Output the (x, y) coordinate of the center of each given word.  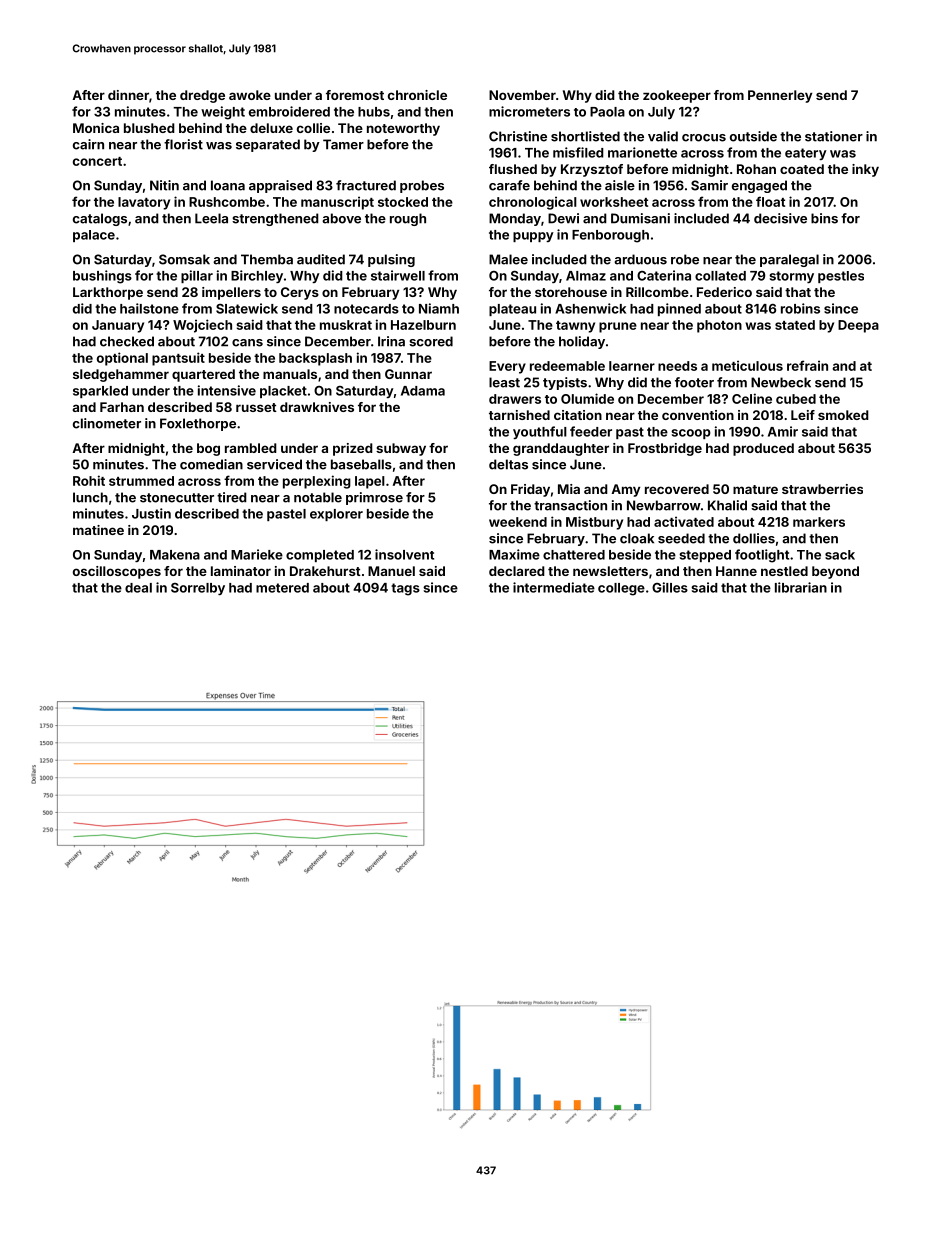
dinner (128, 95)
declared (517, 571)
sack (840, 555)
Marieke (257, 554)
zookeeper (677, 96)
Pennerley (780, 96)
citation (578, 415)
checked (127, 341)
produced (763, 449)
